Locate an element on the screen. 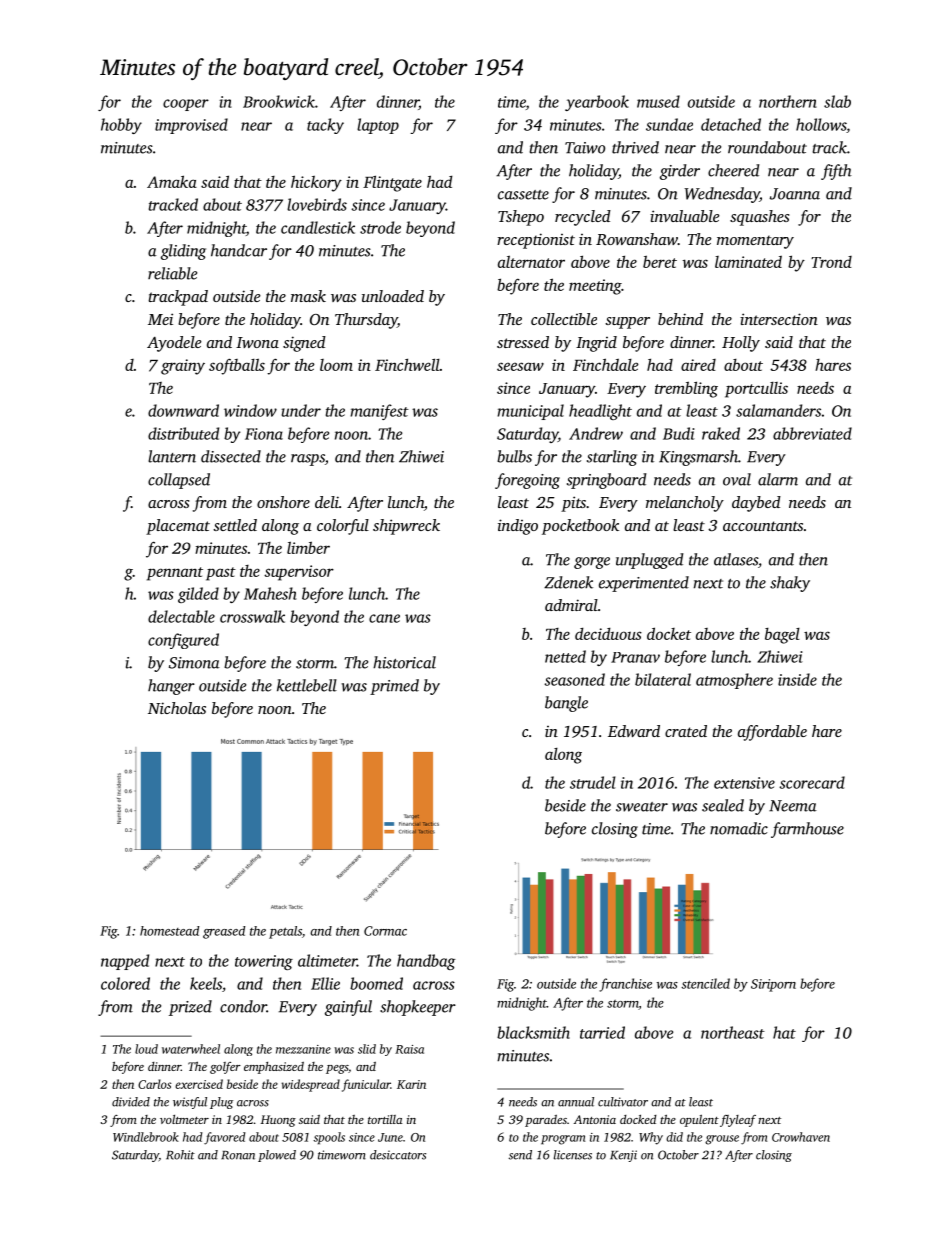 The width and height of the screenshot is (952, 1233). indigo is located at coordinates (518, 527).
